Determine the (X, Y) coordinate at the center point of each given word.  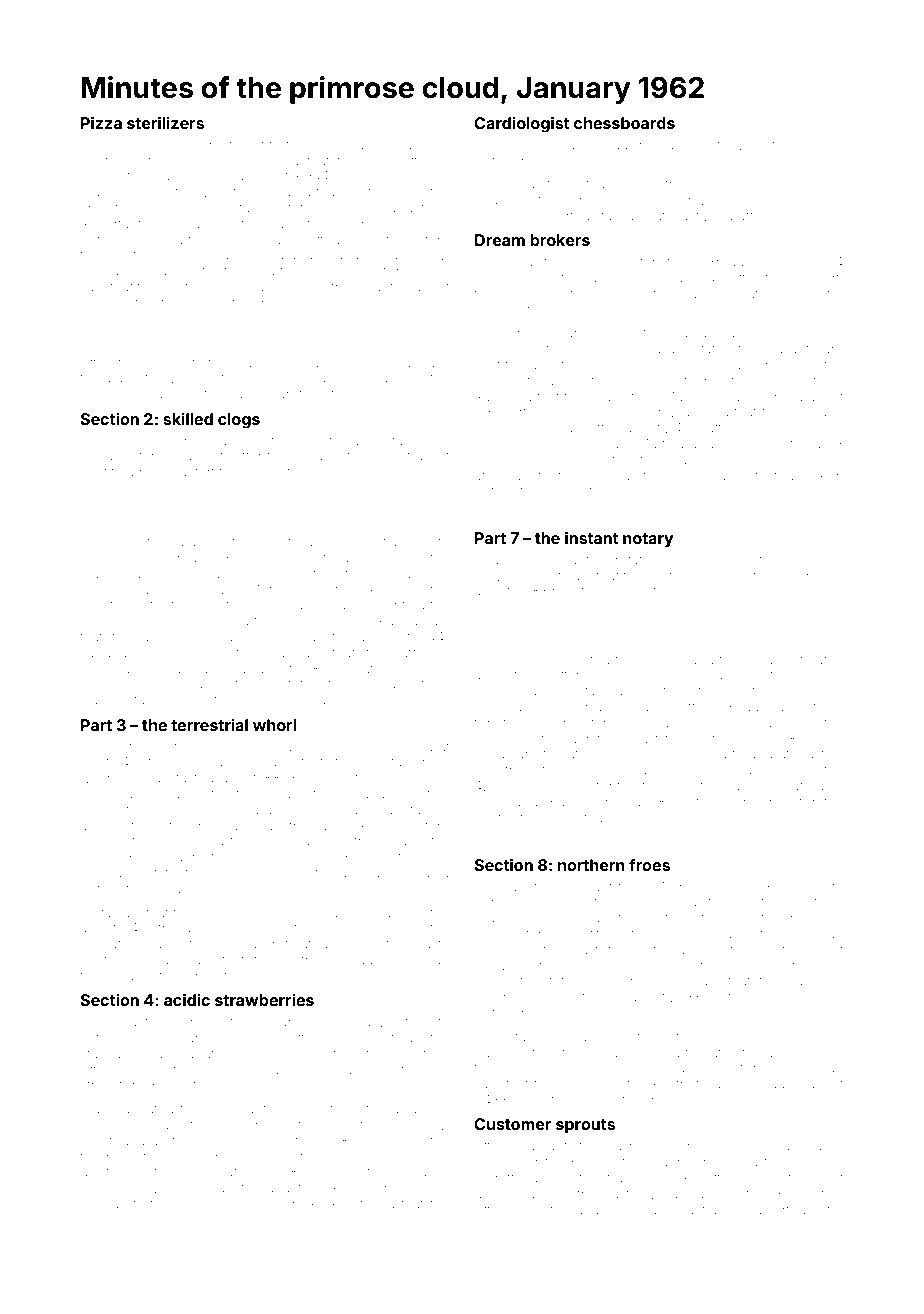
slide (325, 145)
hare (357, 378)
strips (782, 145)
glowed (498, 1195)
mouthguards (123, 1142)
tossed (101, 976)
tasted (195, 778)
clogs (239, 421)
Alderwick (505, 996)
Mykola (761, 967)
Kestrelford (687, 1083)
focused (423, 856)
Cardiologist (522, 124)
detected (766, 476)
